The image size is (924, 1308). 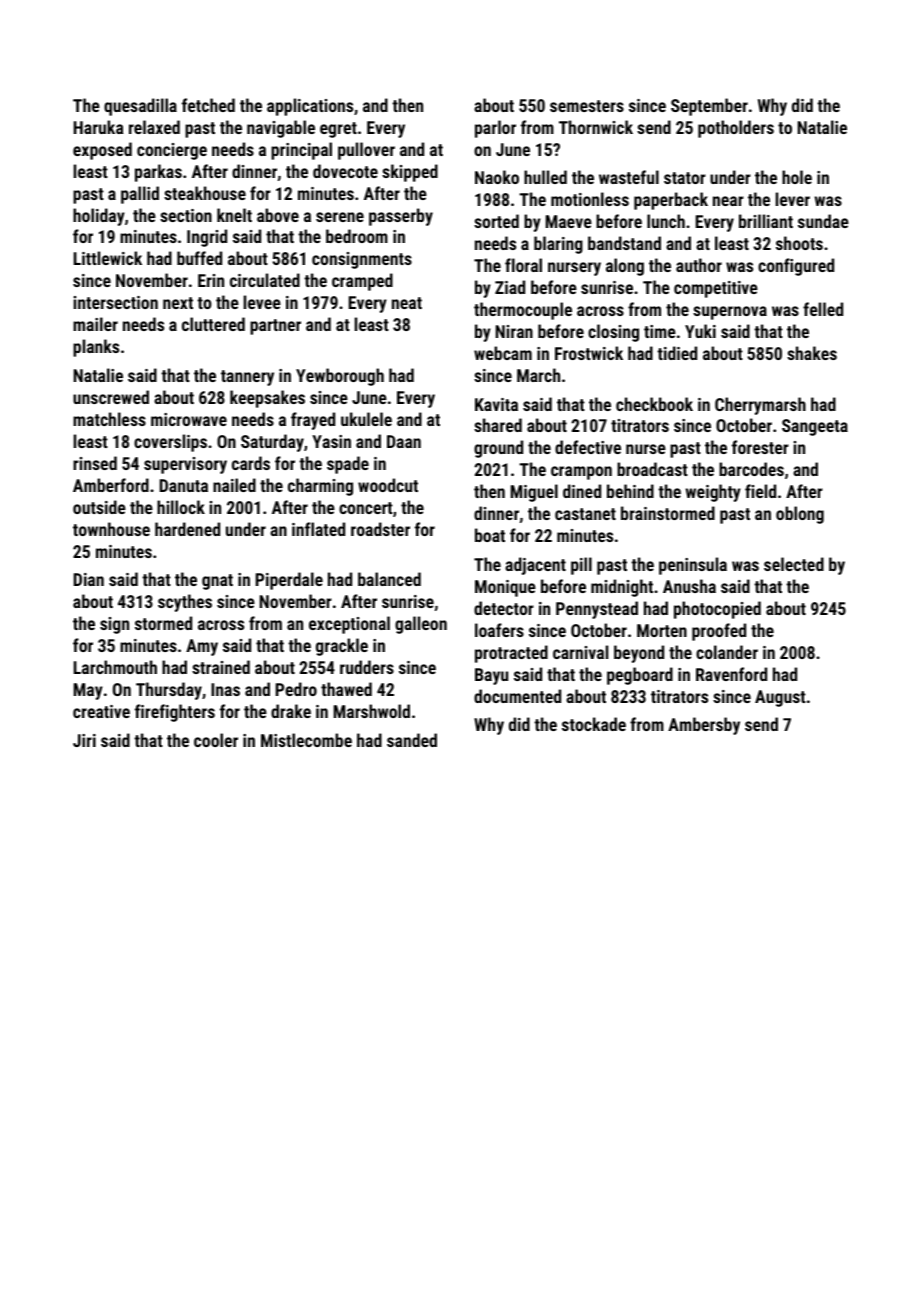 What do you see at coordinates (709, 107) in the document?
I see `September` at bounding box center [709, 107].
